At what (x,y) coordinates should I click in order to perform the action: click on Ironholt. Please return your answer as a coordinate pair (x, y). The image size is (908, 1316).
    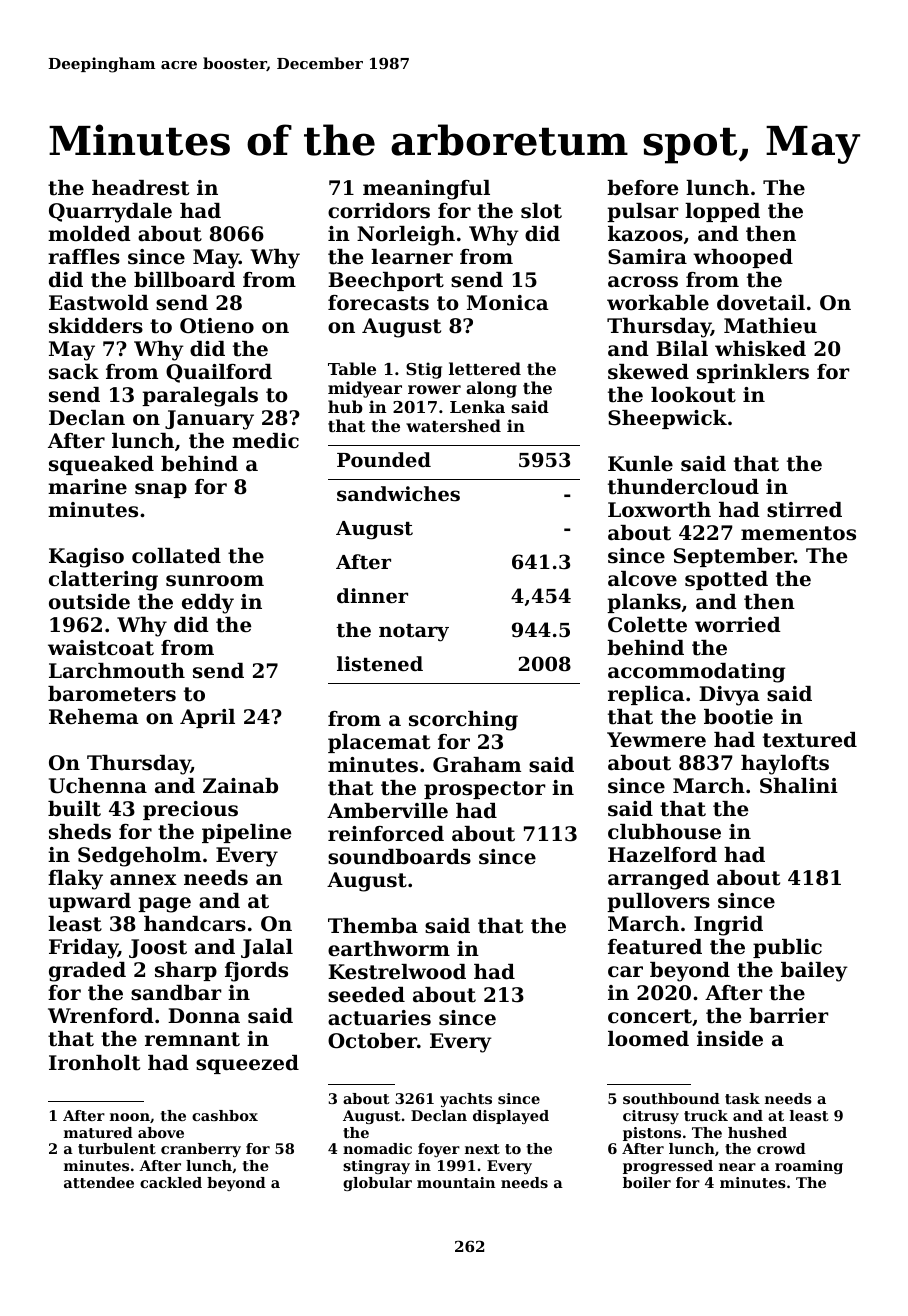
    Looking at the image, I should click on (94, 1063).
